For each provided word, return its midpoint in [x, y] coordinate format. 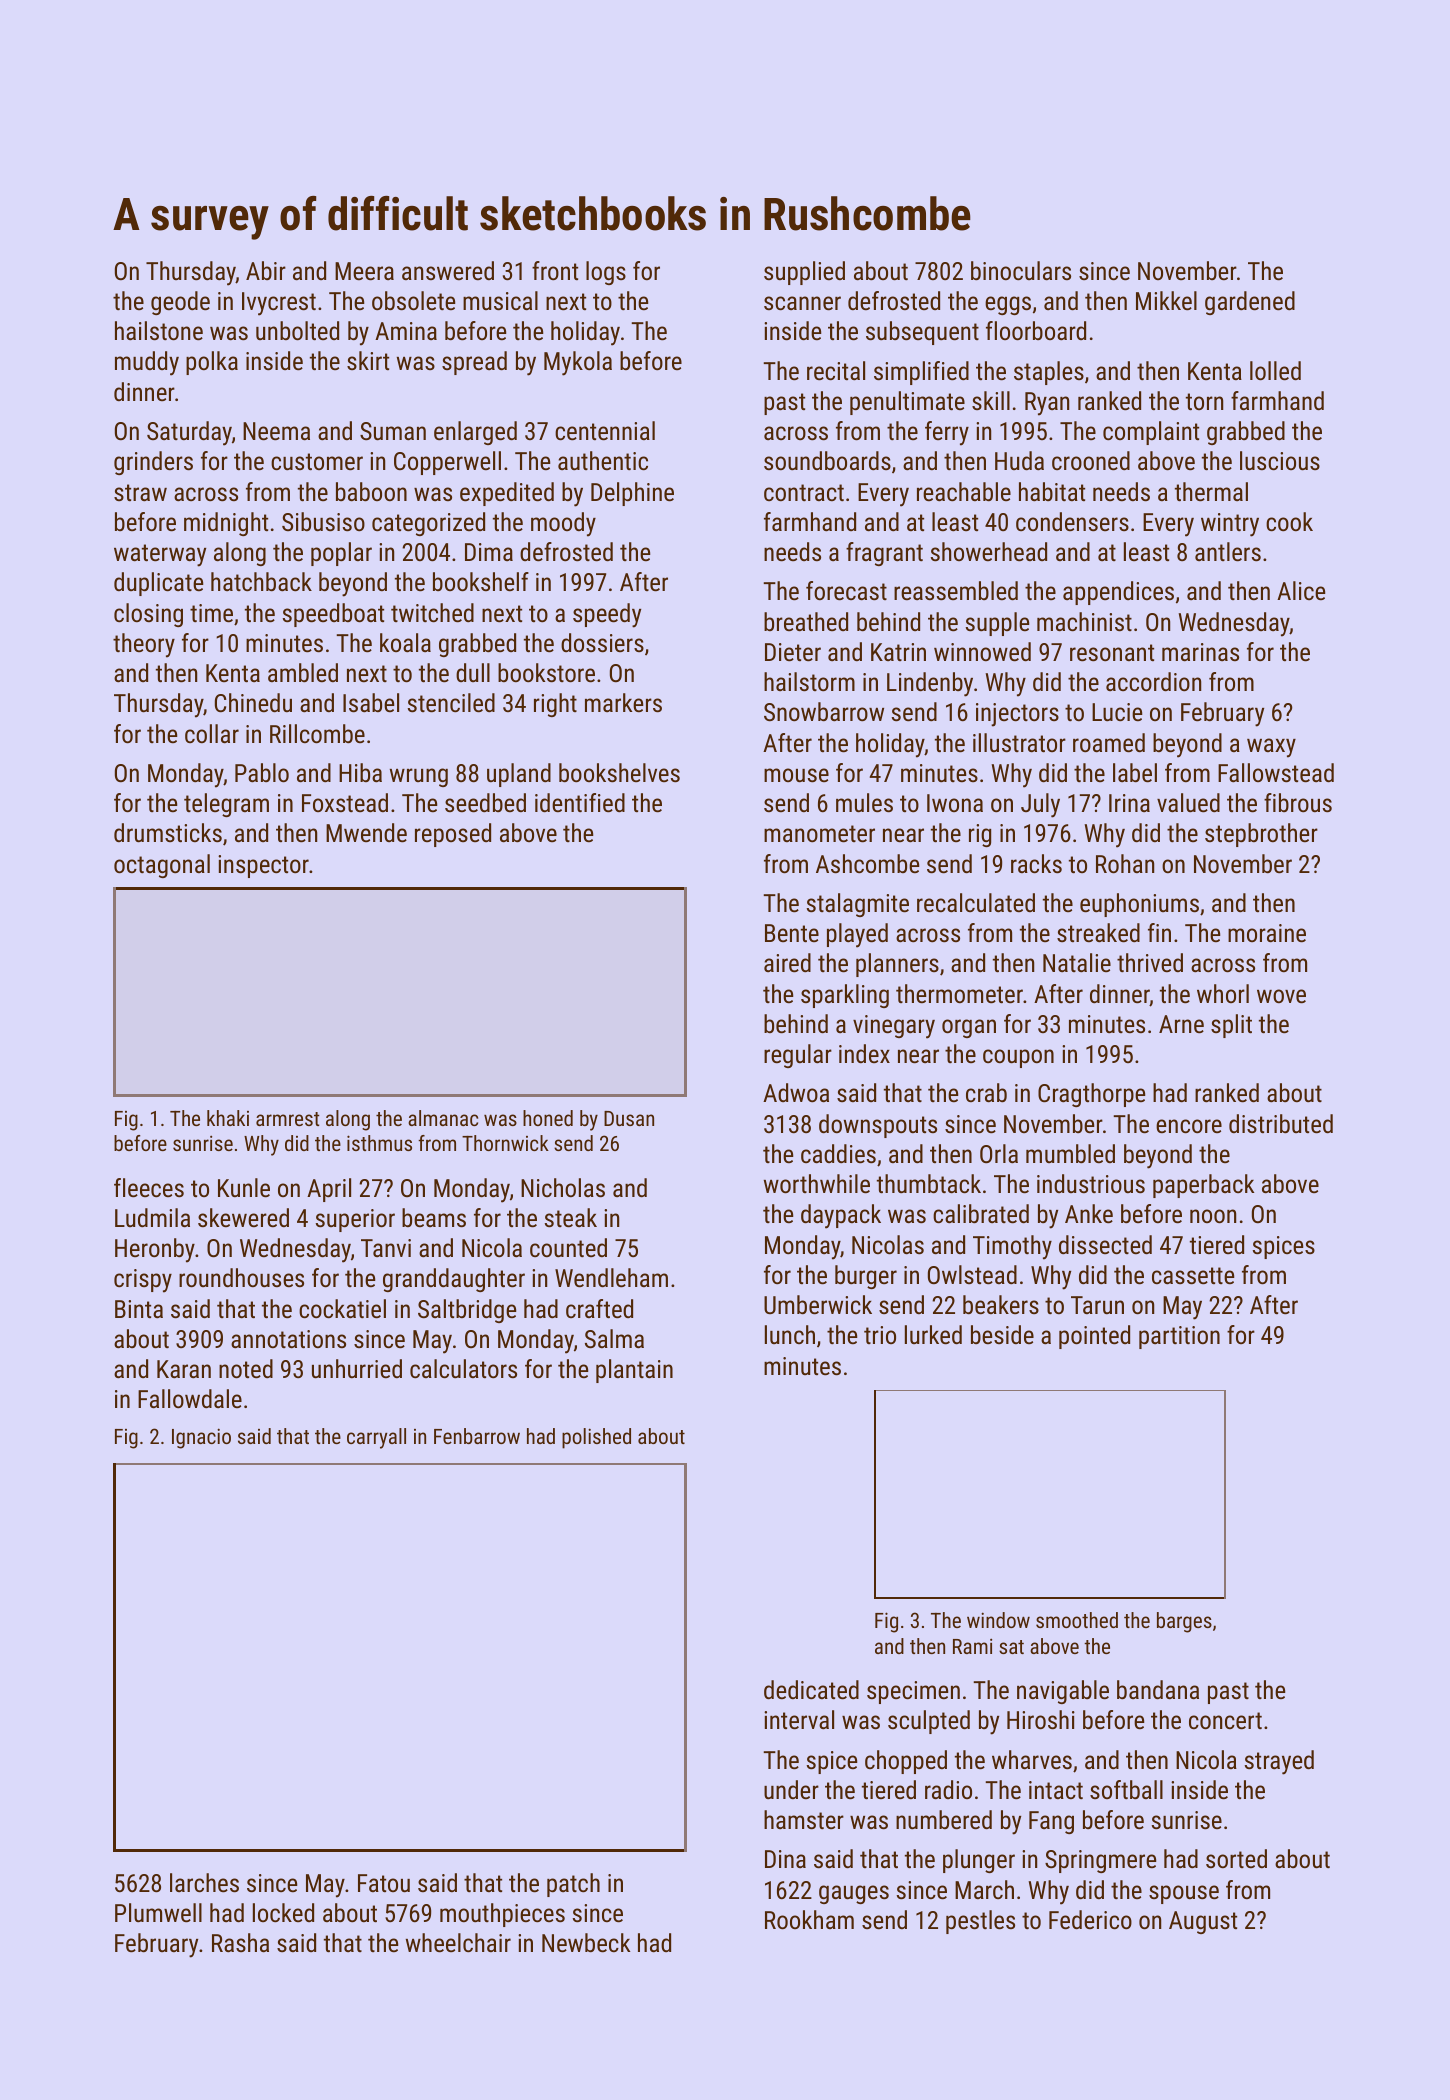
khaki [228, 1118]
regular [798, 1056]
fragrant [884, 554]
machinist [1084, 621]
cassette [1193, 1275]
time [211, 613]
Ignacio [201, 1438]
